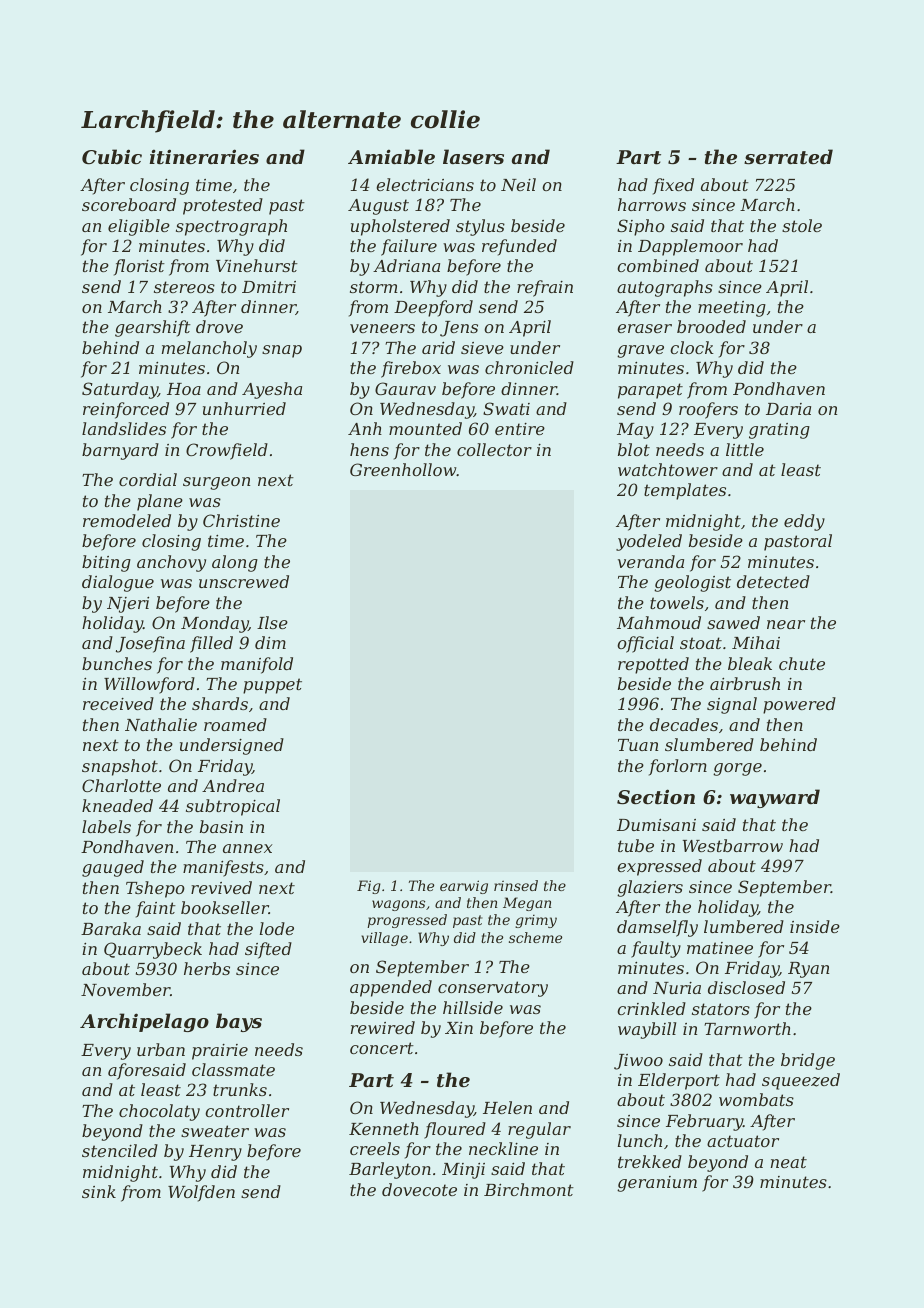 The height and width of the screenshot is (1308, 924). Describe the element at coordinates (788, 157) in the screenshot. I see `serrated` at that location.
